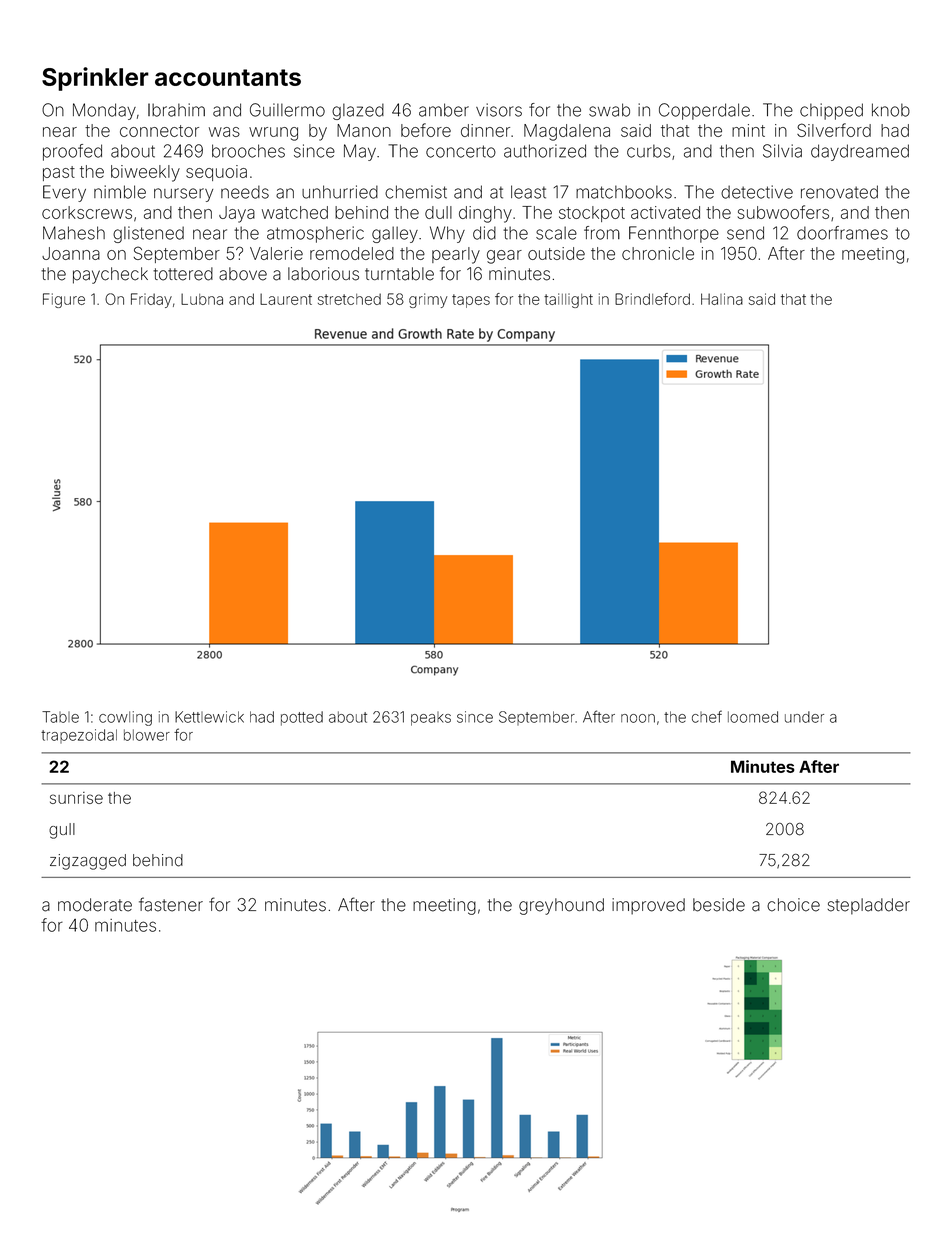  What do you see at coordinates (860, 152) in the image?
I see `daydreamed` at bounding box center [860, 152].
